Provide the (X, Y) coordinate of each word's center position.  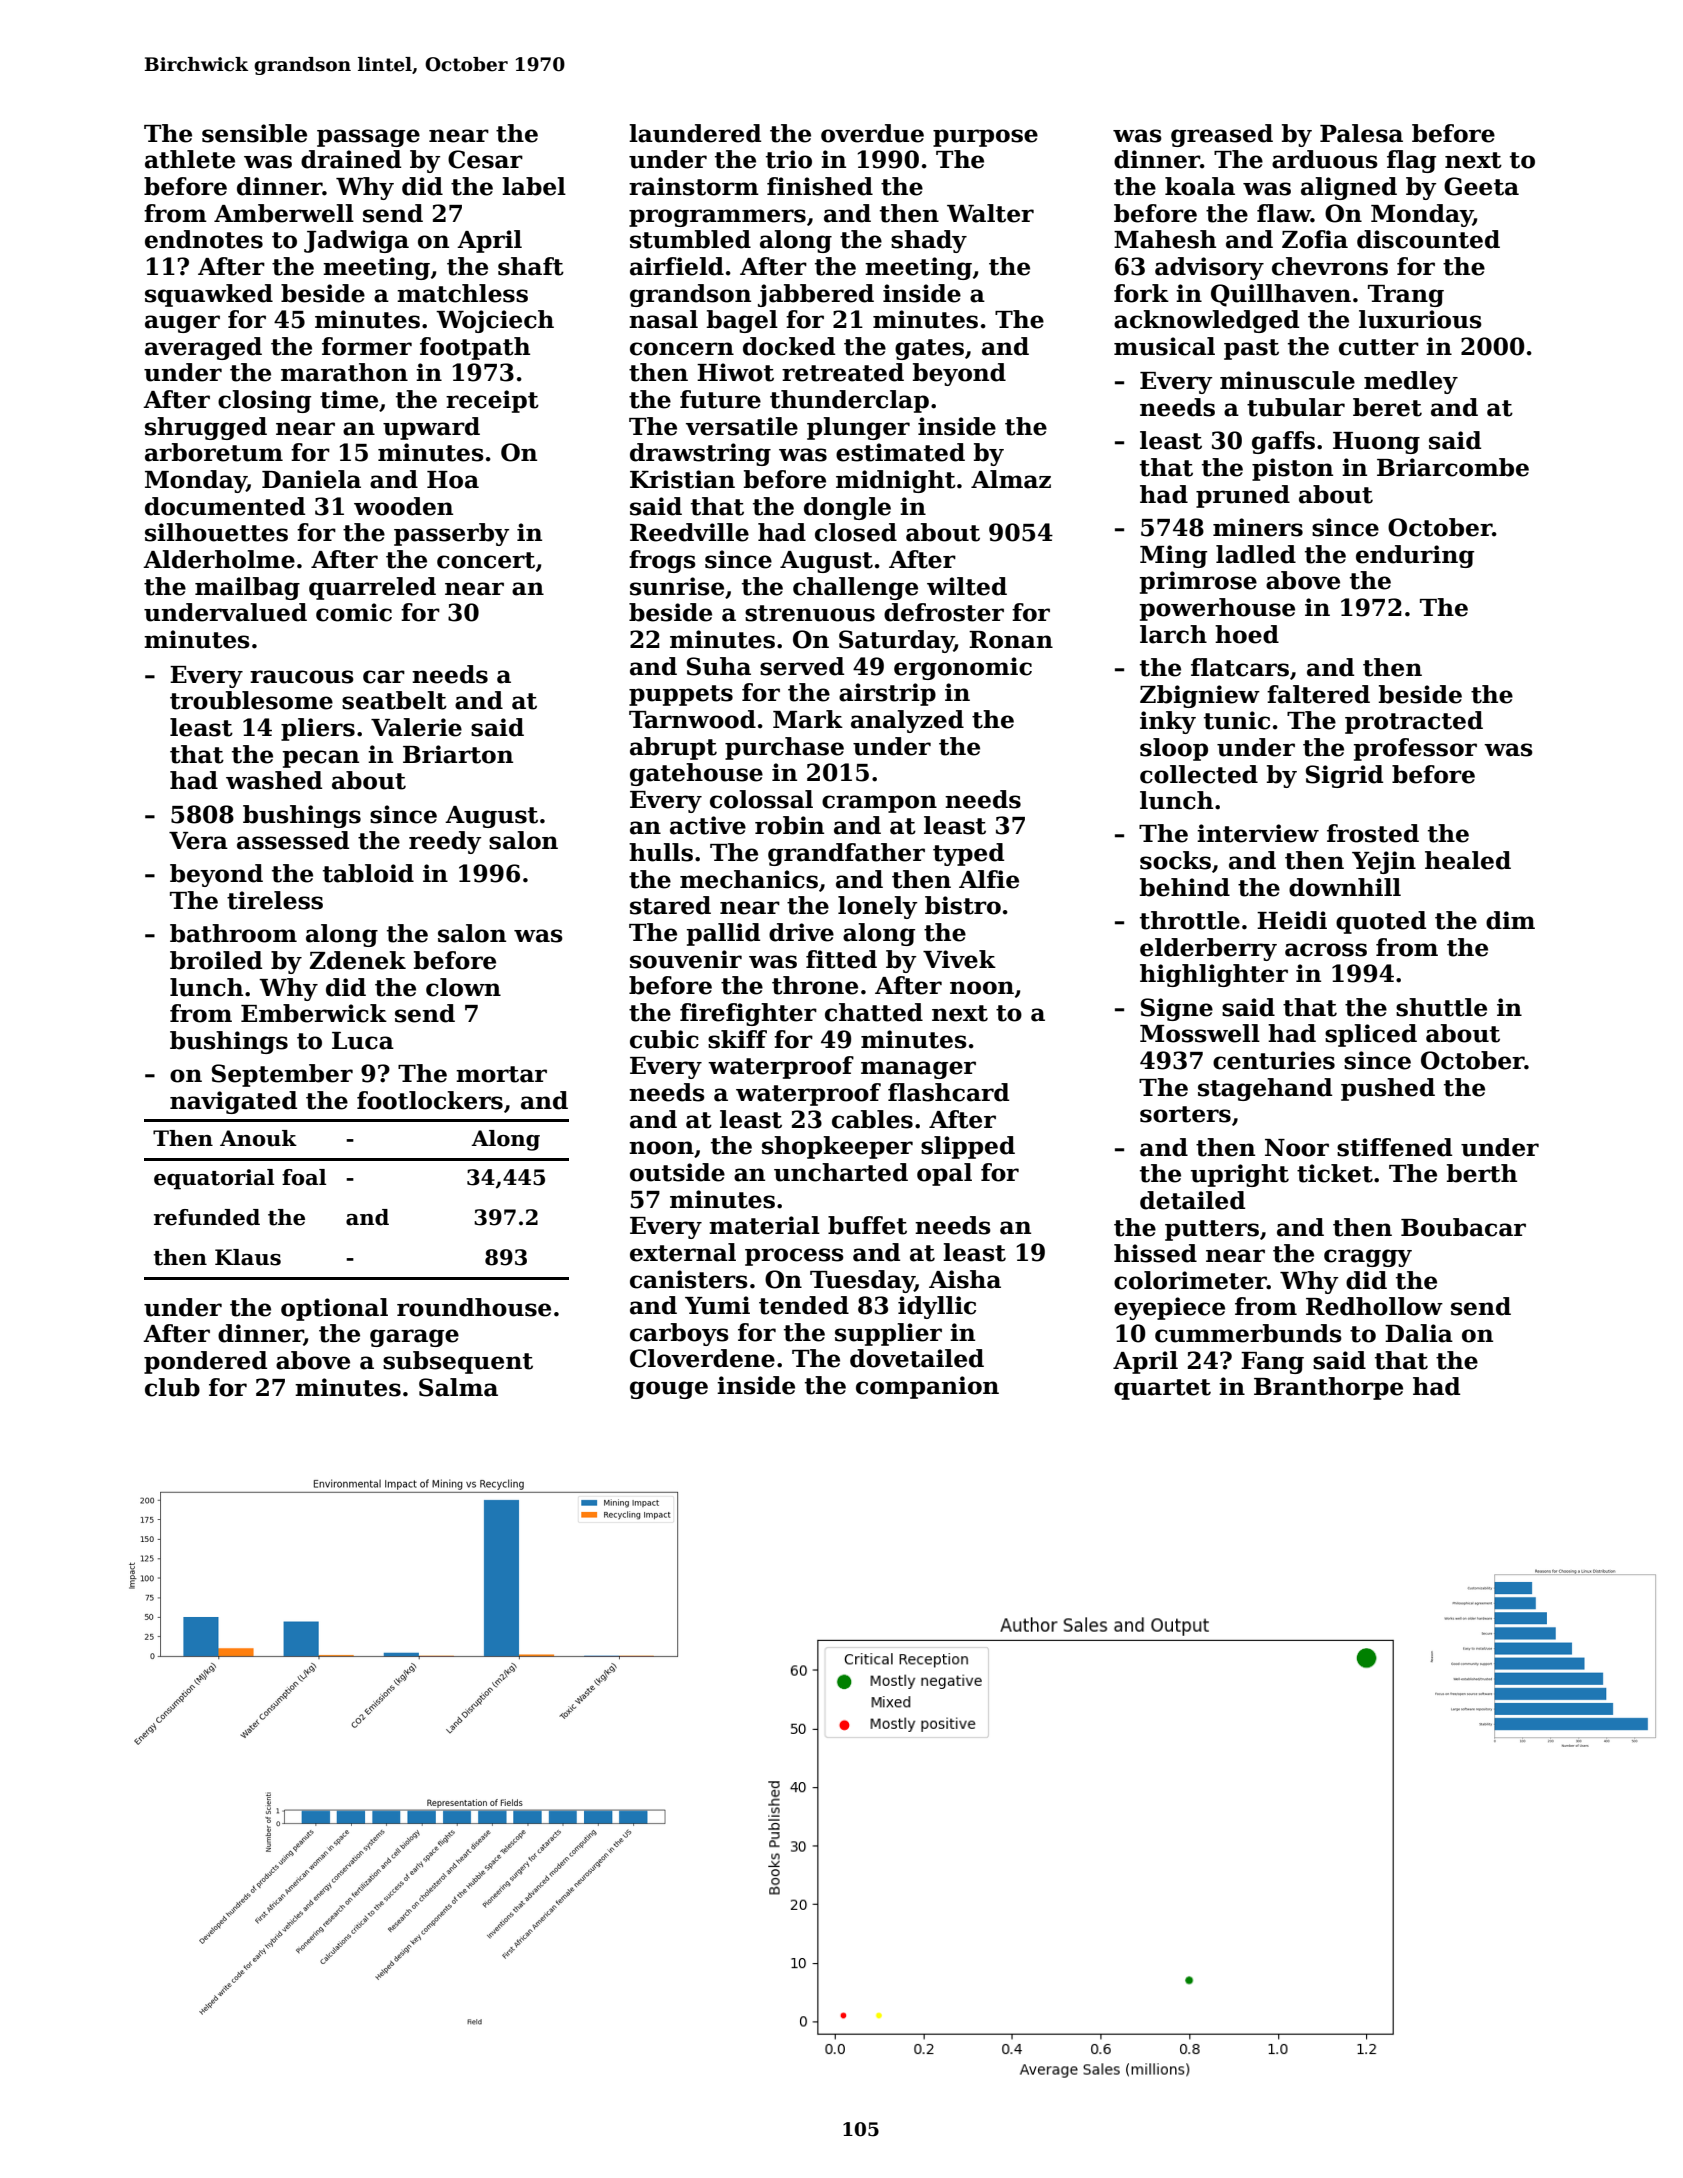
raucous (302, 677)
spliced (1371, 1035)
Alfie (989, 879)
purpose (985, 138)
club (172, 1387)
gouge (669, 1390)
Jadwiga (356, 241)
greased (1222, 135)
